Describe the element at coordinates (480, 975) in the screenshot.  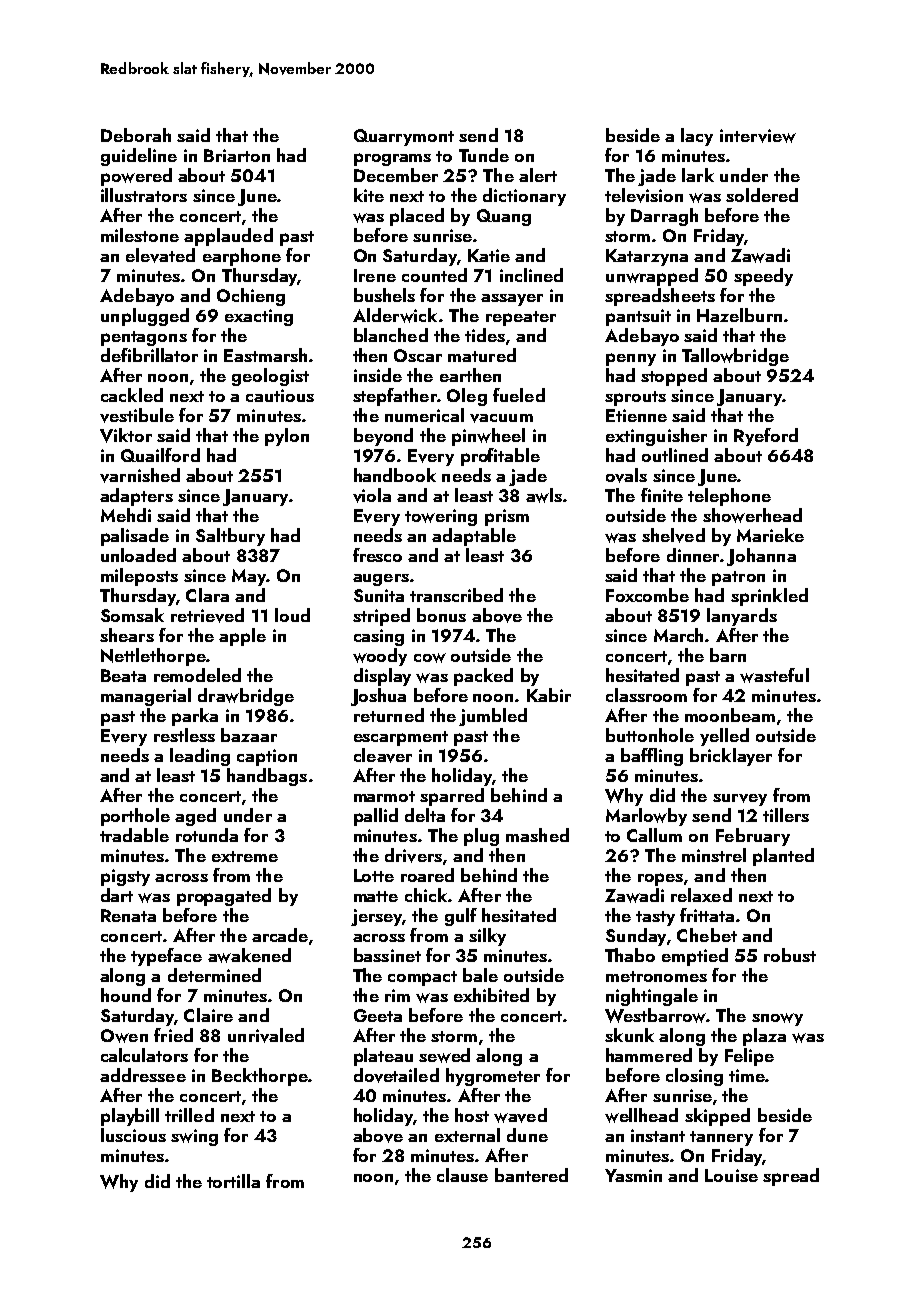
I see `bale` at that location.
